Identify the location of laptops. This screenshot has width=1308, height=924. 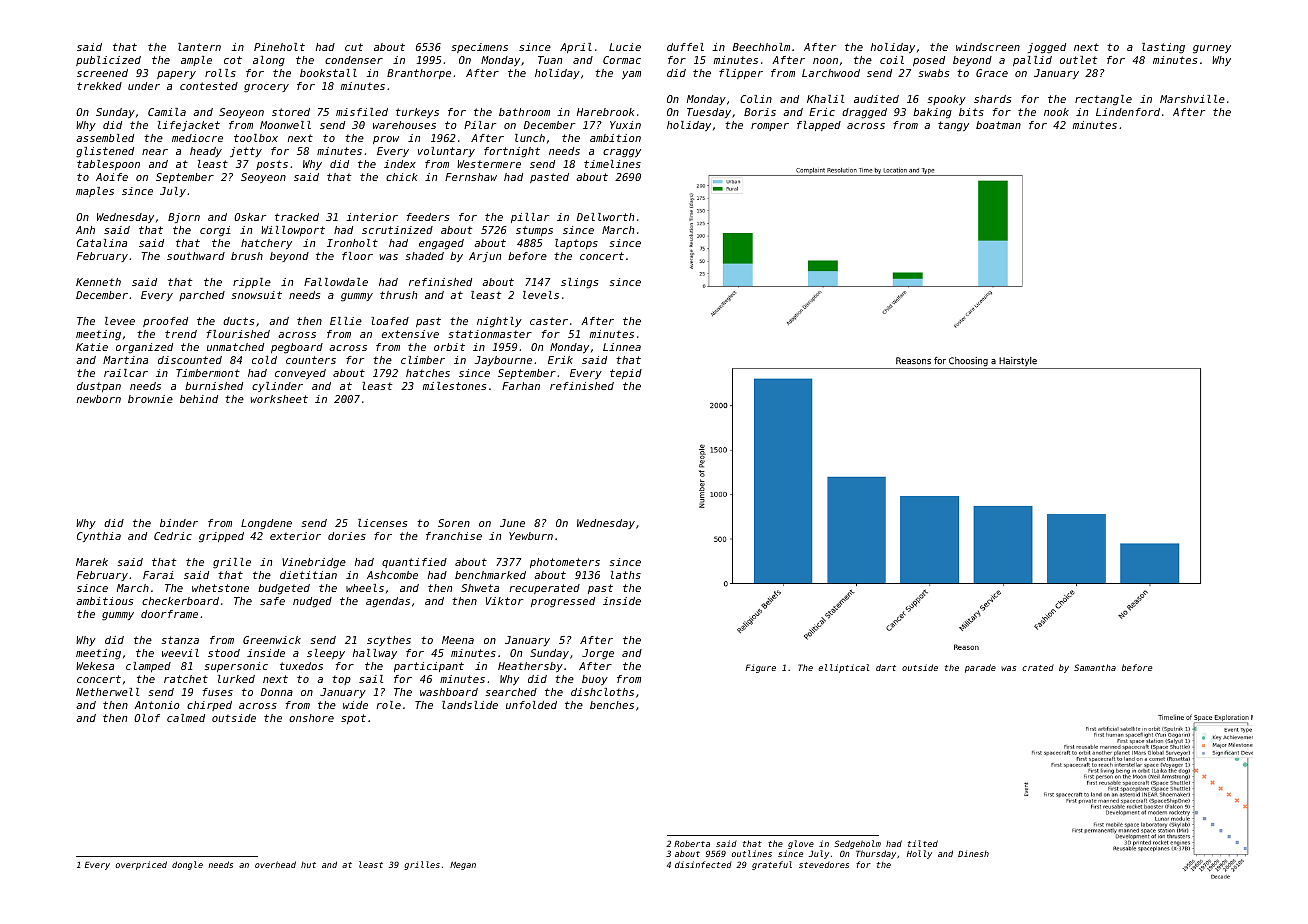
(576, 244).
